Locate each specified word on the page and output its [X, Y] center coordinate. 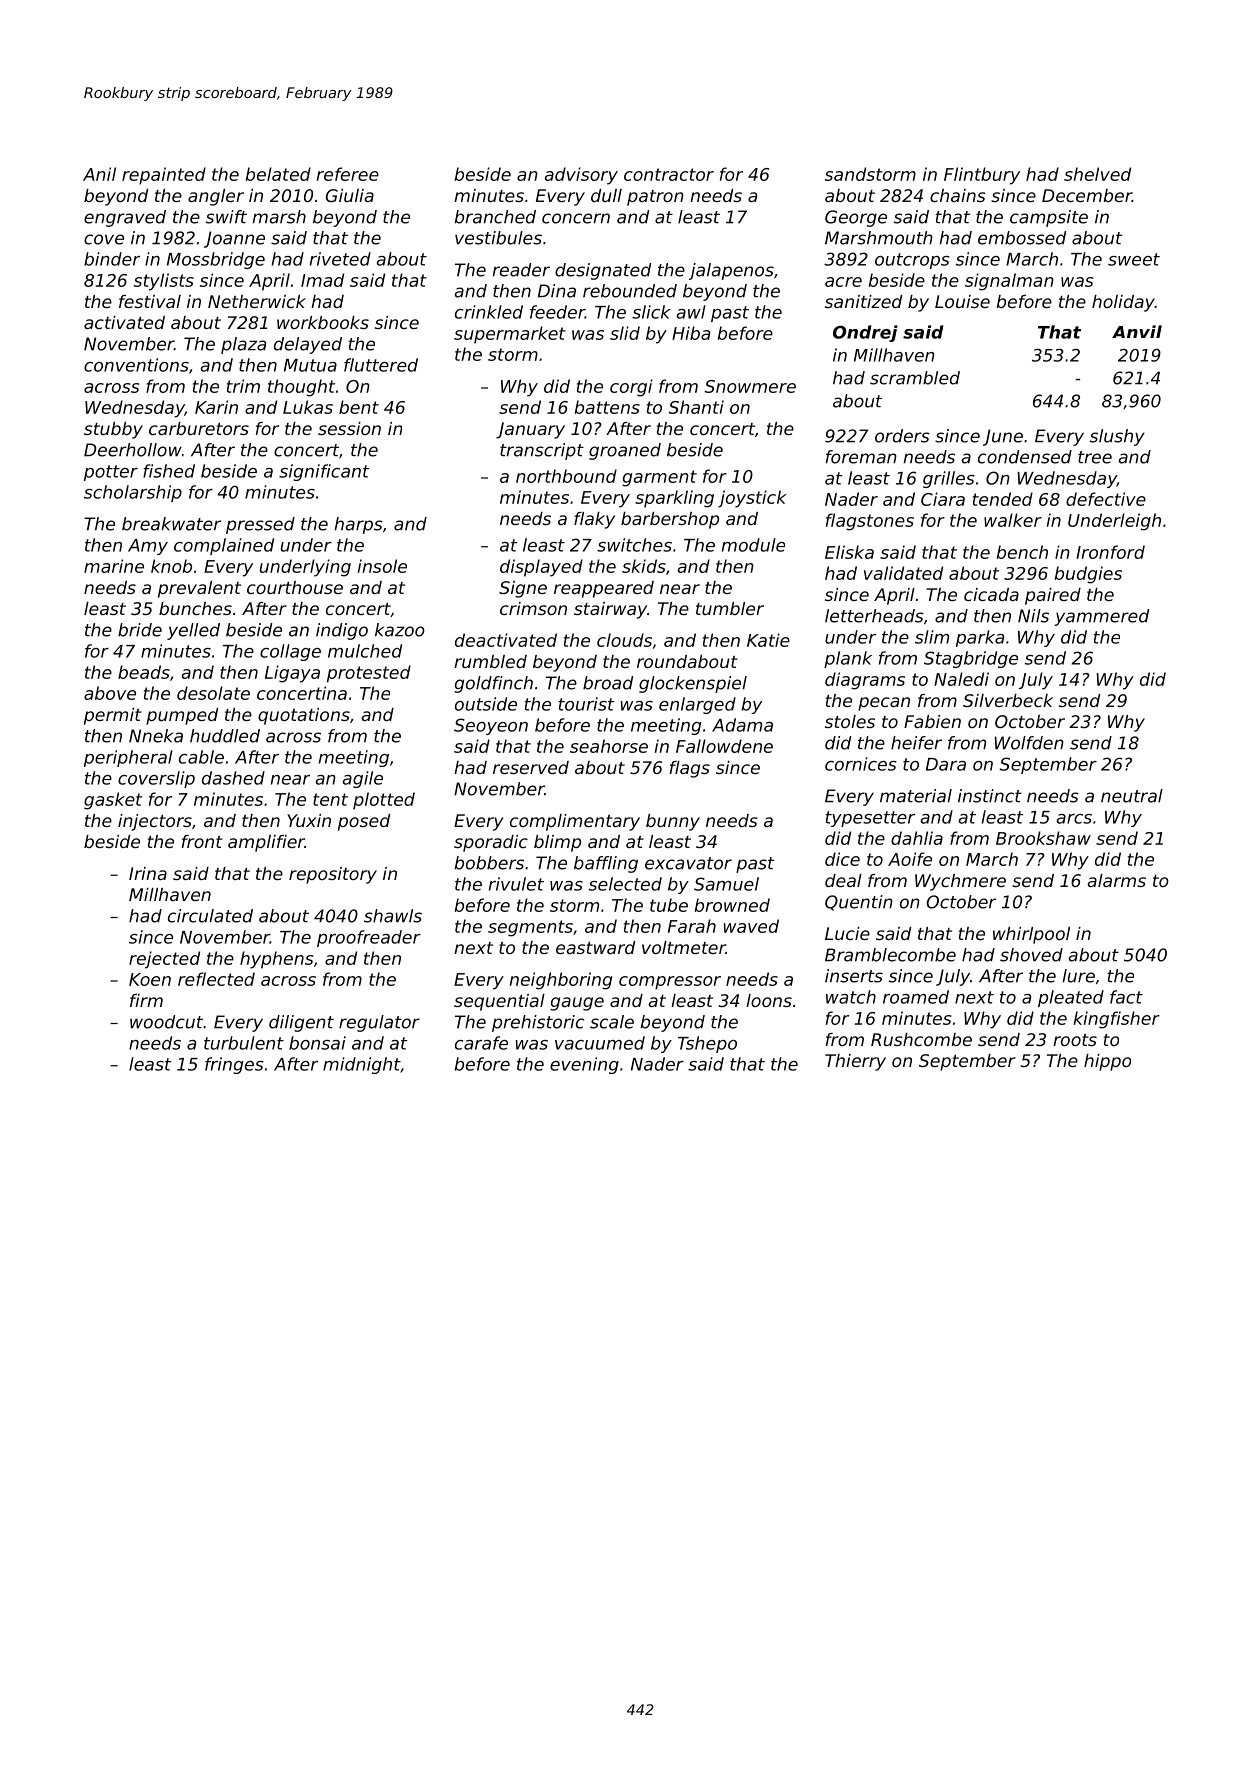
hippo [1107, 1062]
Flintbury [982, 176]
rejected [164, 960]
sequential [499, 1002]
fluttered [381, 365]
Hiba [691, 333]
